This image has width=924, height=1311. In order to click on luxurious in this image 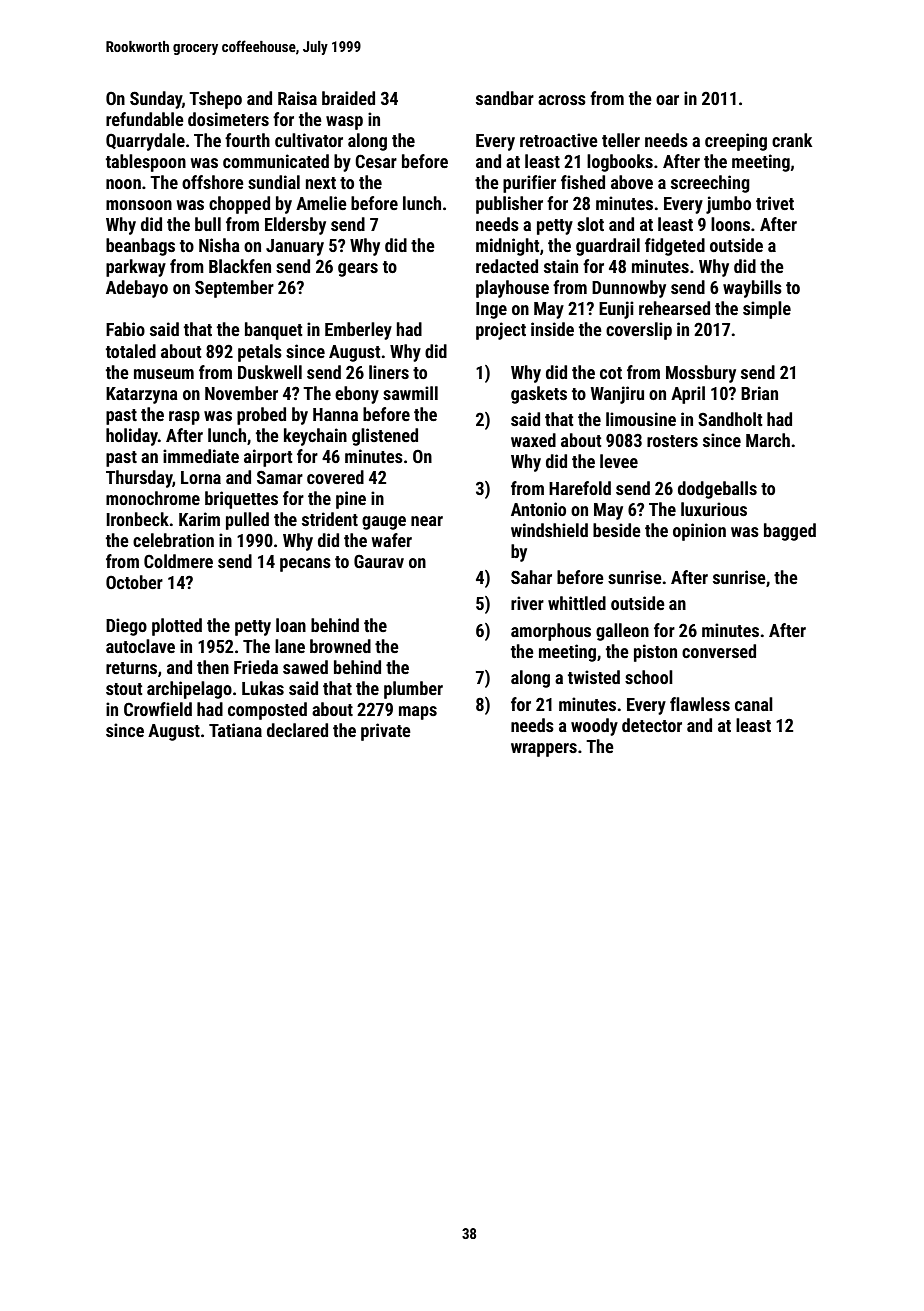, I will do `click(714, 509)`.
